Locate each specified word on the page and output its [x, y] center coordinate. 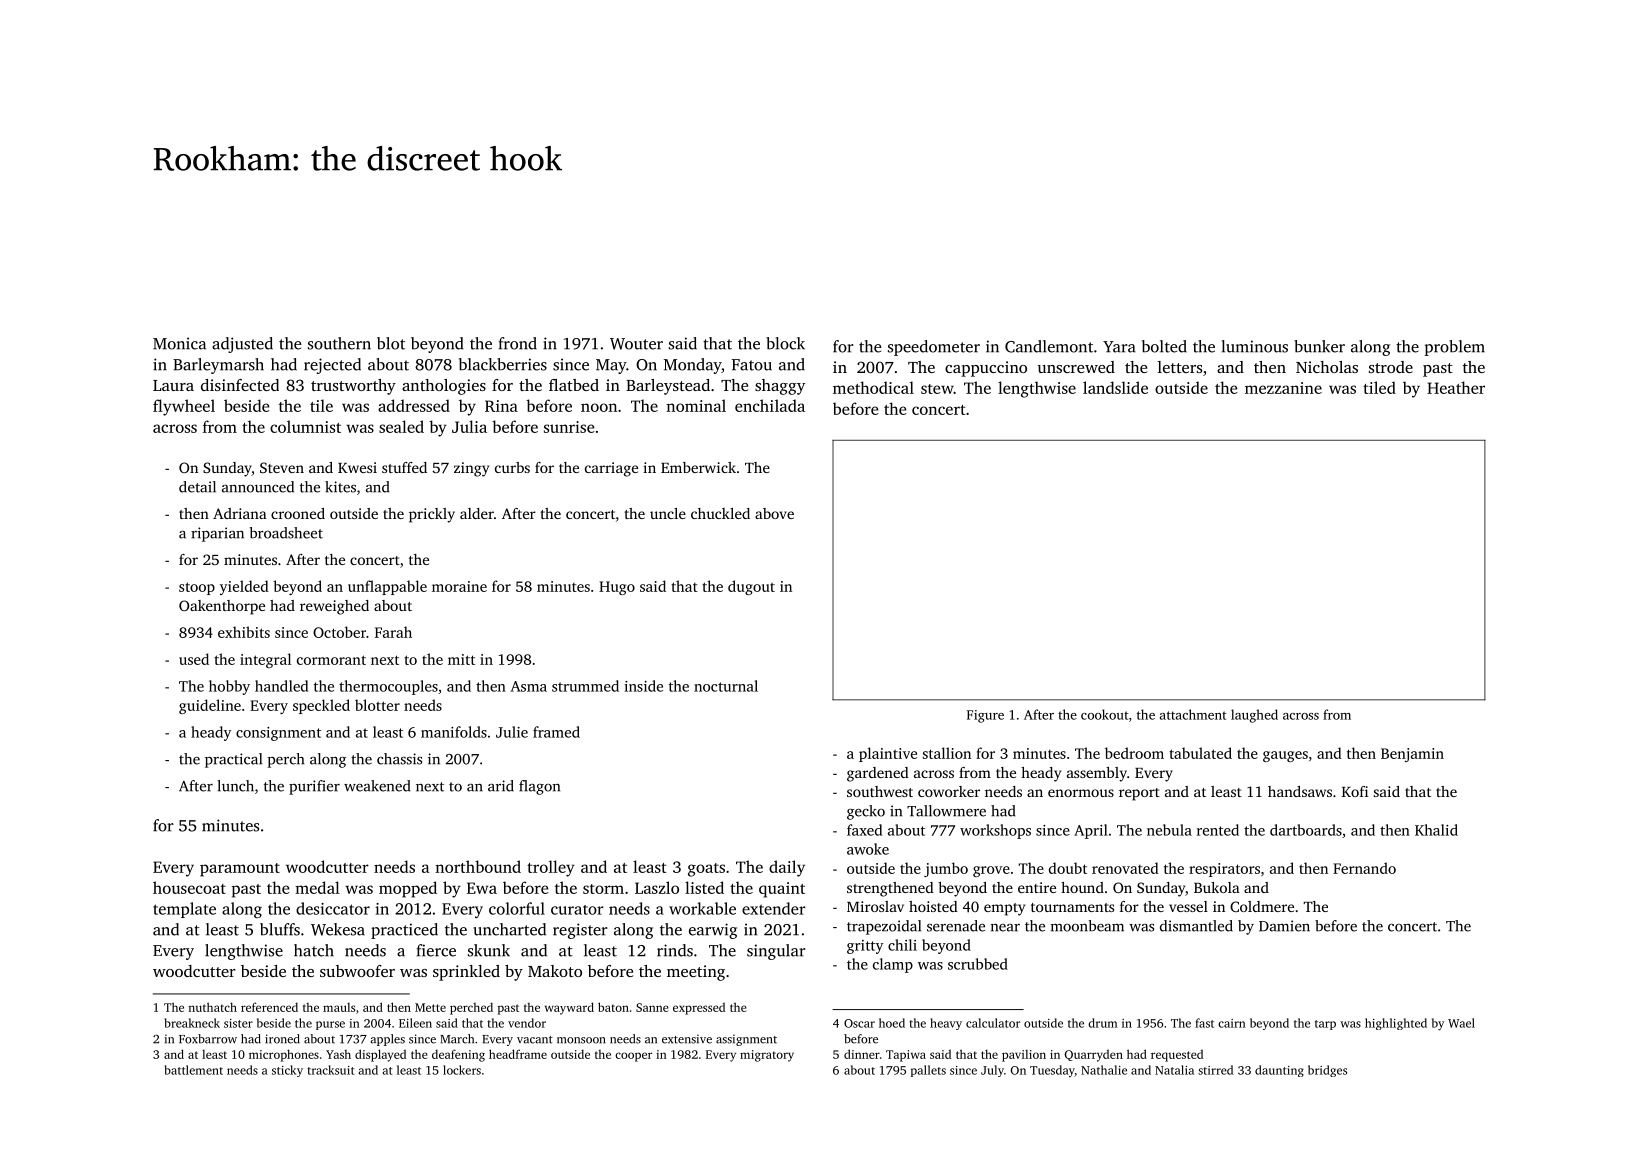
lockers [462, 1070]
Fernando [1364, 868]
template [184, 910]
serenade [956, 926]
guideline [210, 706]
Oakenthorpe [222, 607]
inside [644, 686]
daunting [1279, 1071]
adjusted [242, 345]
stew [937, 389]
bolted [1164, 346]
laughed [1254, 716]
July [992, 1071]
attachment [1193, 714]
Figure [985, 716]
